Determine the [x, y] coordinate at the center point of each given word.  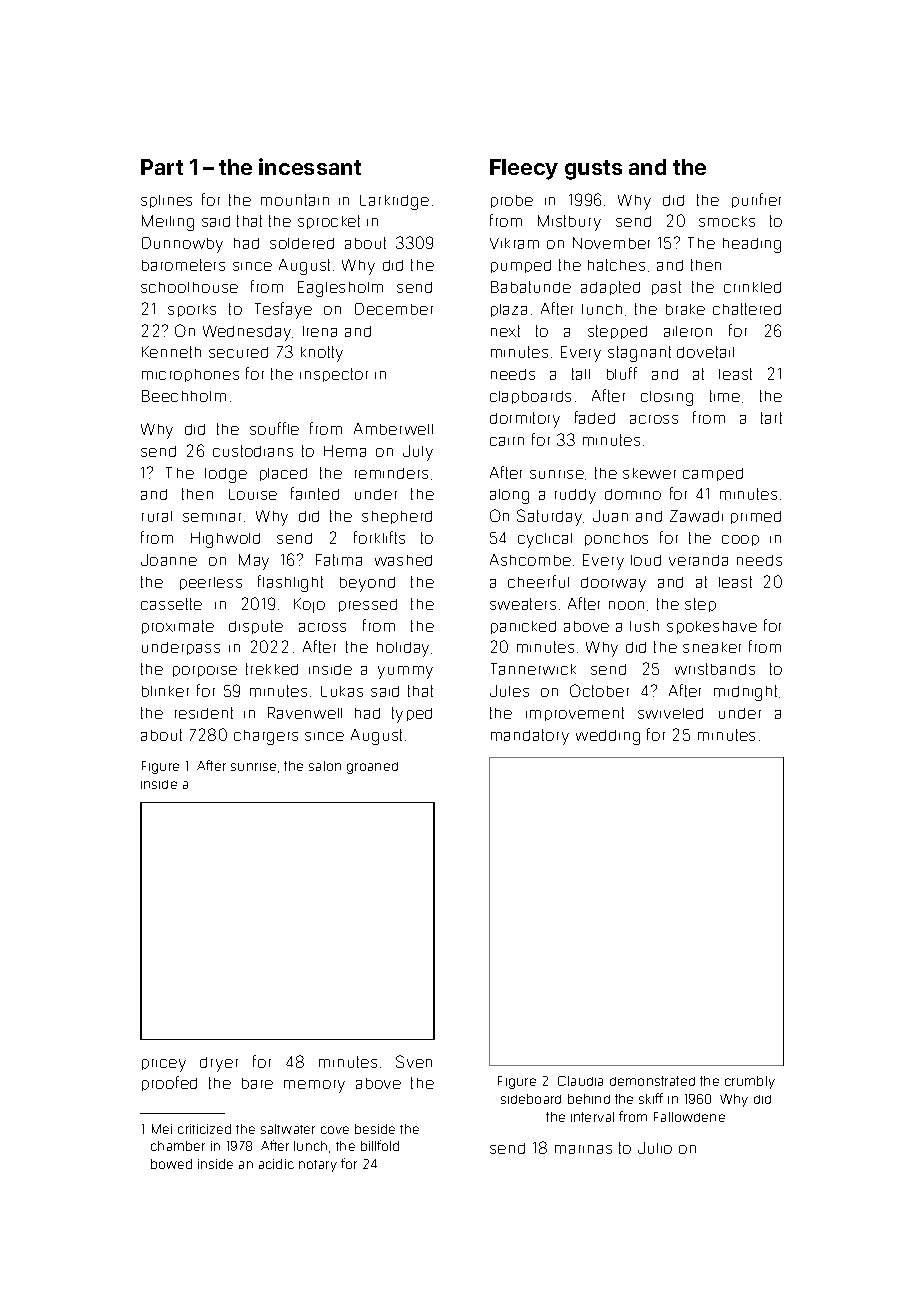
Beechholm [184, 396]
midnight [745, 693]
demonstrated [652, 1081]
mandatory [530, 737]
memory [314, 1086]
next [505, 331]
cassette [171, 604]
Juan [610, 516]
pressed [368, 605]
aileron [688, 331]
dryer [219, 1064]
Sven [414, 1061]
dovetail [705, 352]
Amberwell [393, 429]
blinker [165, 691]
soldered [302, 243]
